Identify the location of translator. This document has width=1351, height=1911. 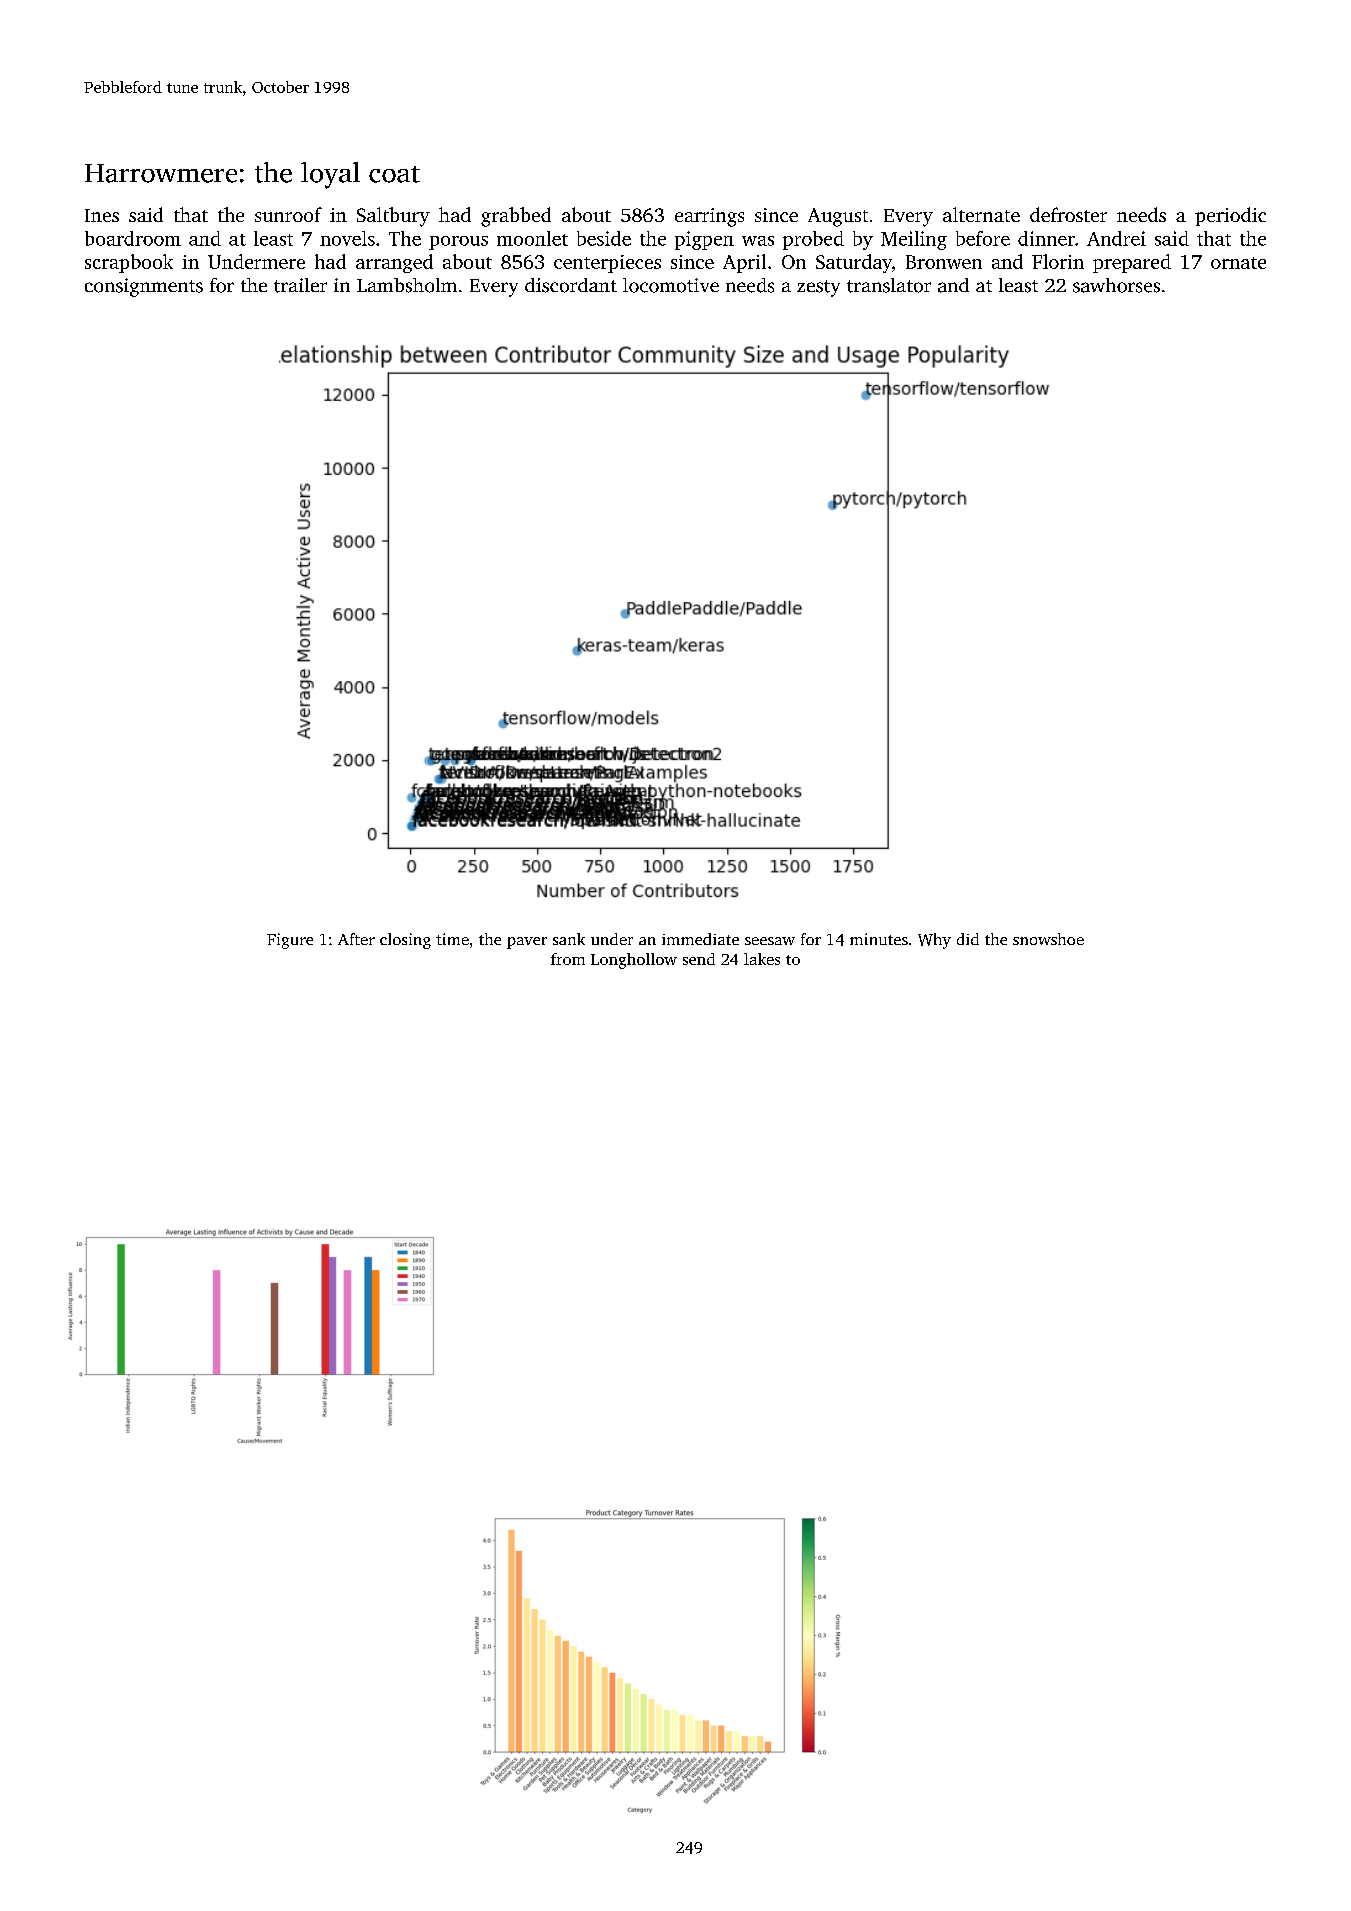
(889, 285).
